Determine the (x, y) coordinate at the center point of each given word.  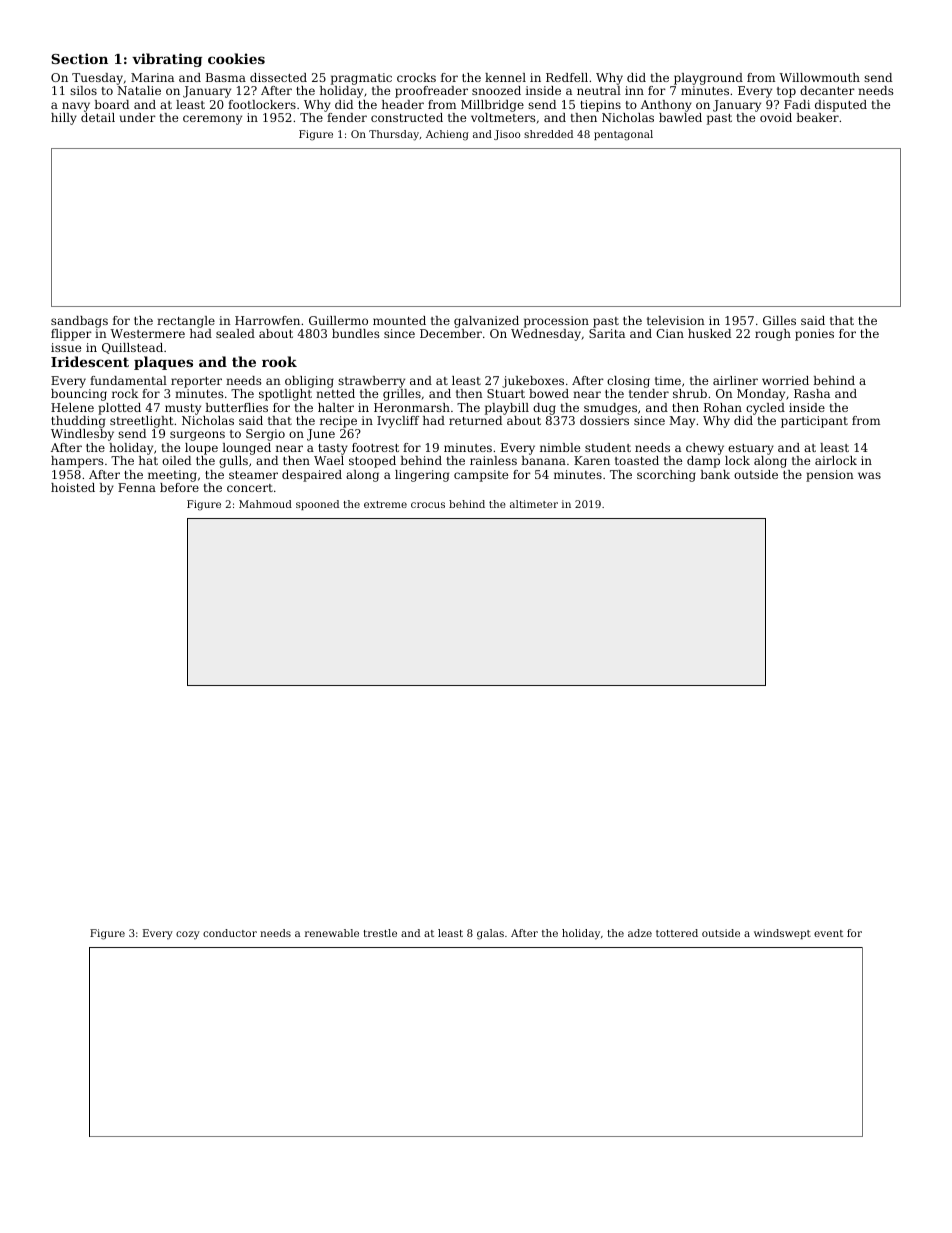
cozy (188, 935)
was (869, 475)
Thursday (394, 135)
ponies (814, 335)
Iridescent (90, 361)
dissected (278, 77)
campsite (481, 476)
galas (490, 934)
